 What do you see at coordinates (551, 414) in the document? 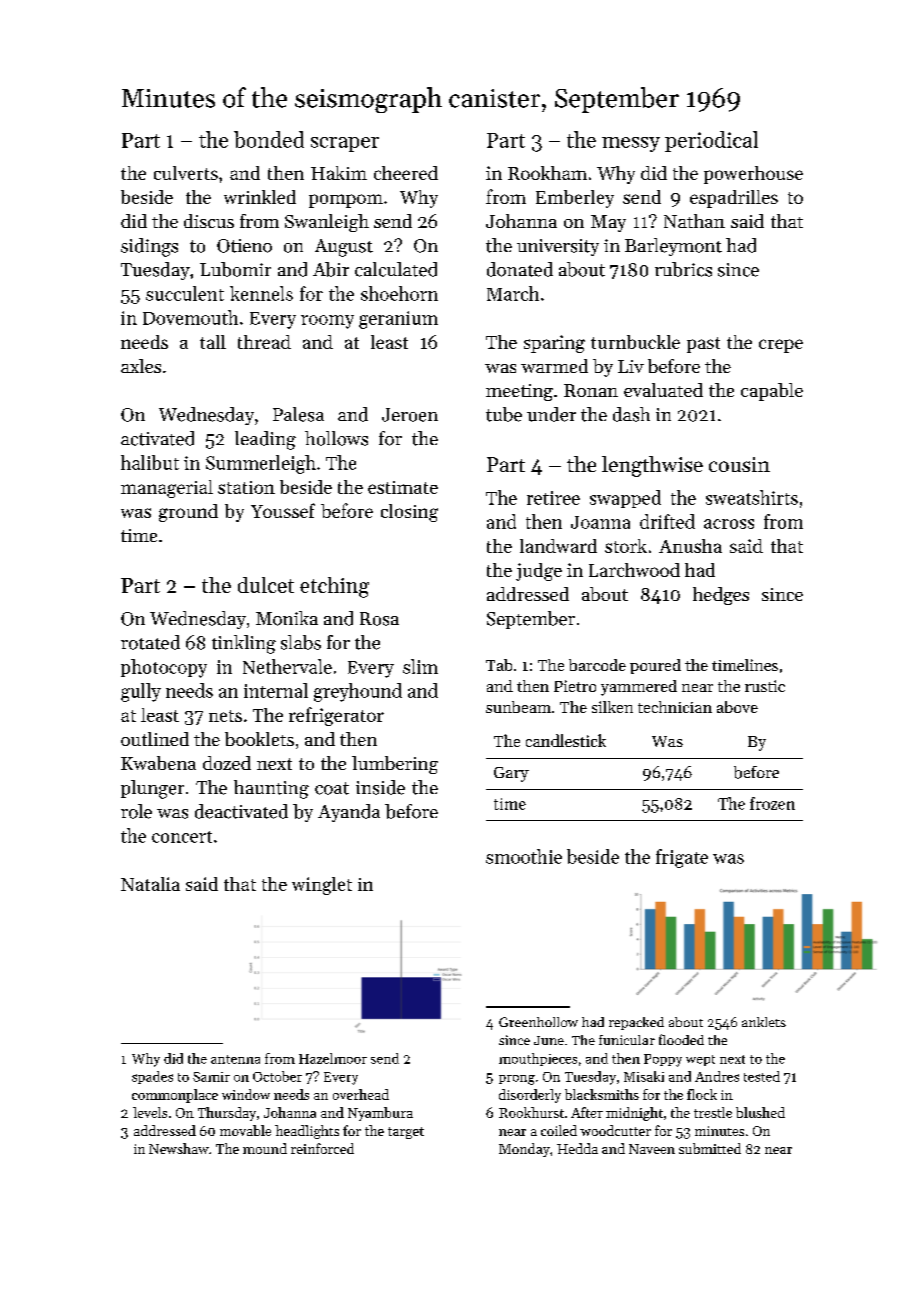
I see `under` at bounding box center [551, 414].
